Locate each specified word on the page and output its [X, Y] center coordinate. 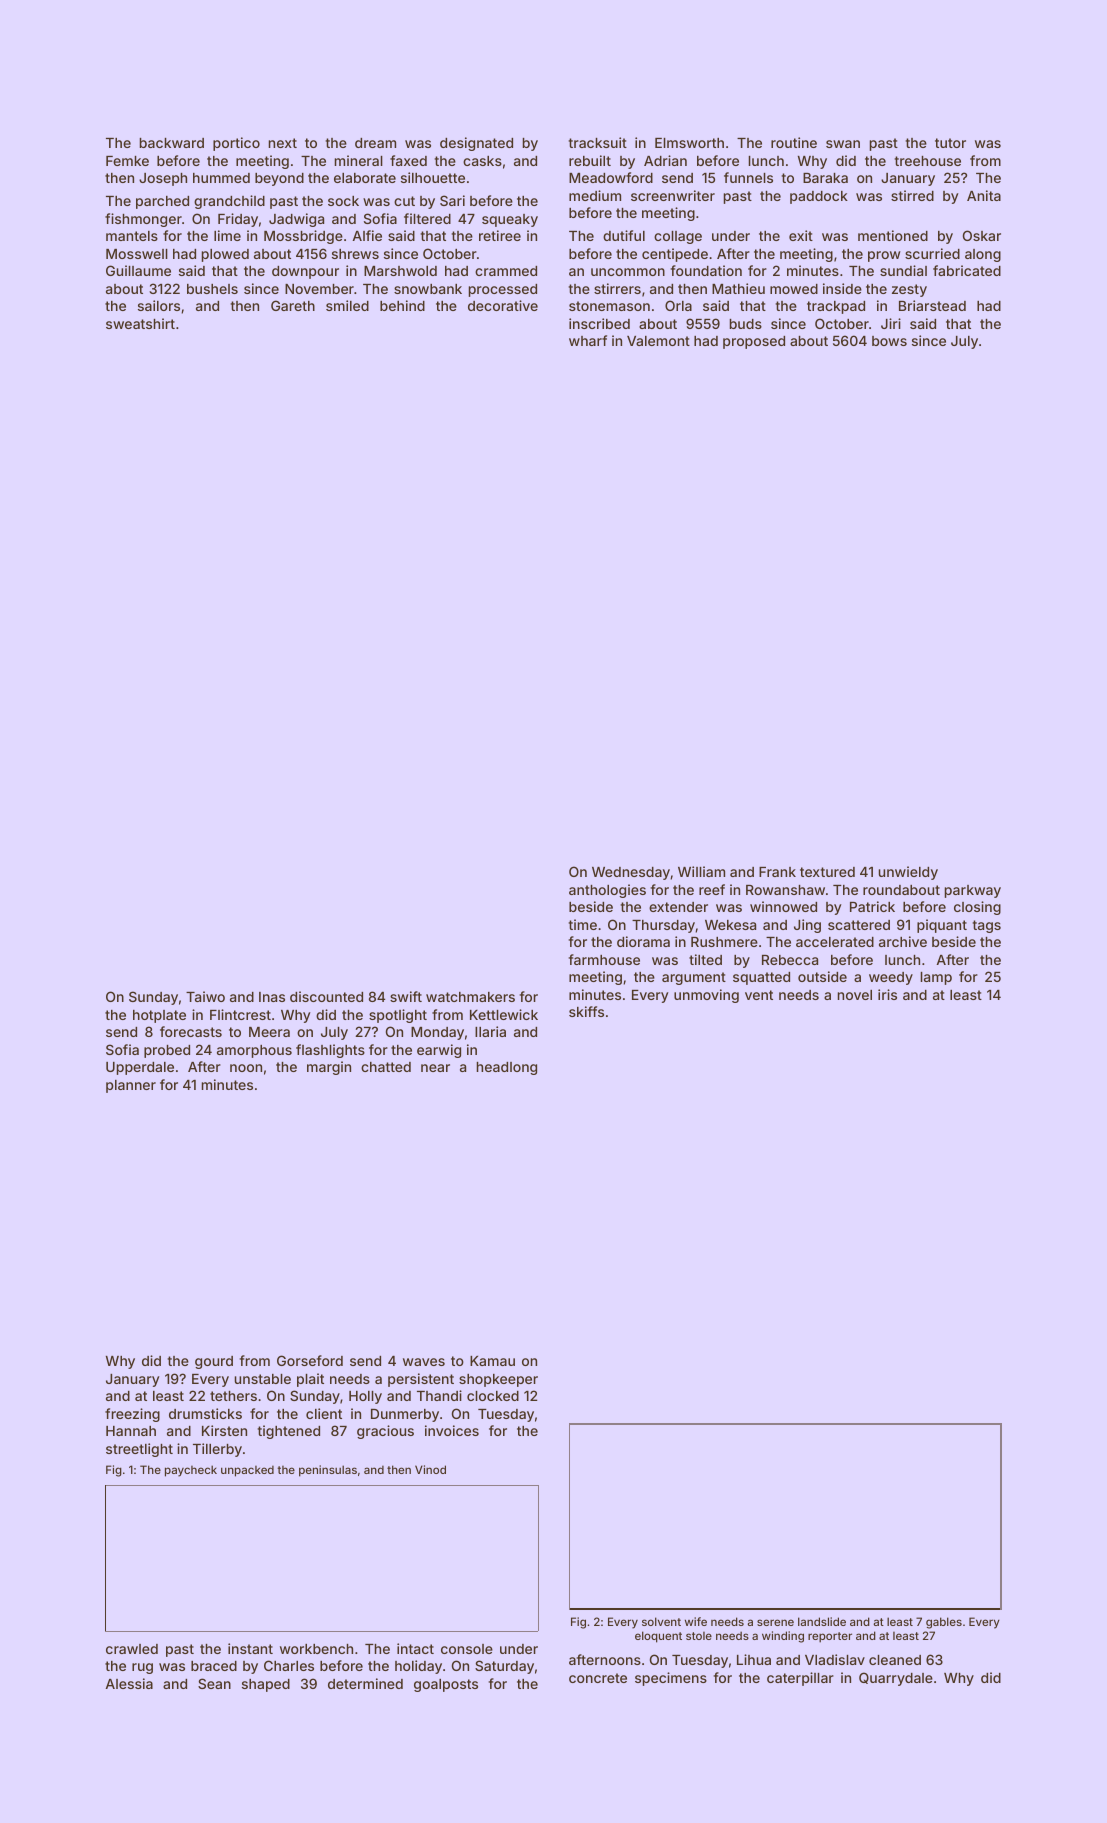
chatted [386, 1067]
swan [843, 144]
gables [944, 1623]
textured [827, 872]
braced [214, 1666]
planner [131, 1086]
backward [172, 143]
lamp [936, 978]
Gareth [293, 305]
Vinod [430, 1469]
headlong [507, 1068]
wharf [588, 340]
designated [476, 144]
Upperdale [140, 1068]
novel [855, 995]
